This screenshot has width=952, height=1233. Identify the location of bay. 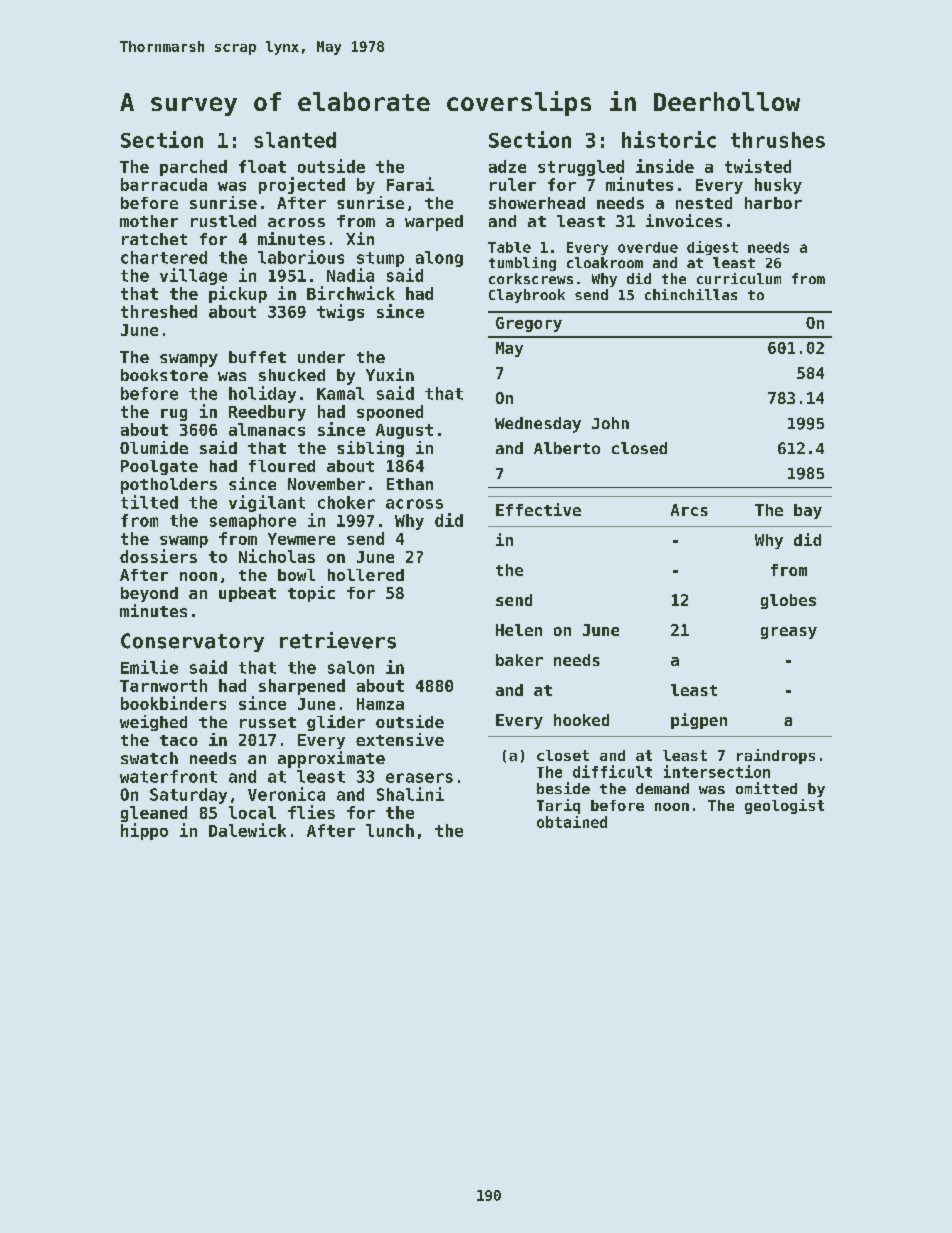
(808, 511).
